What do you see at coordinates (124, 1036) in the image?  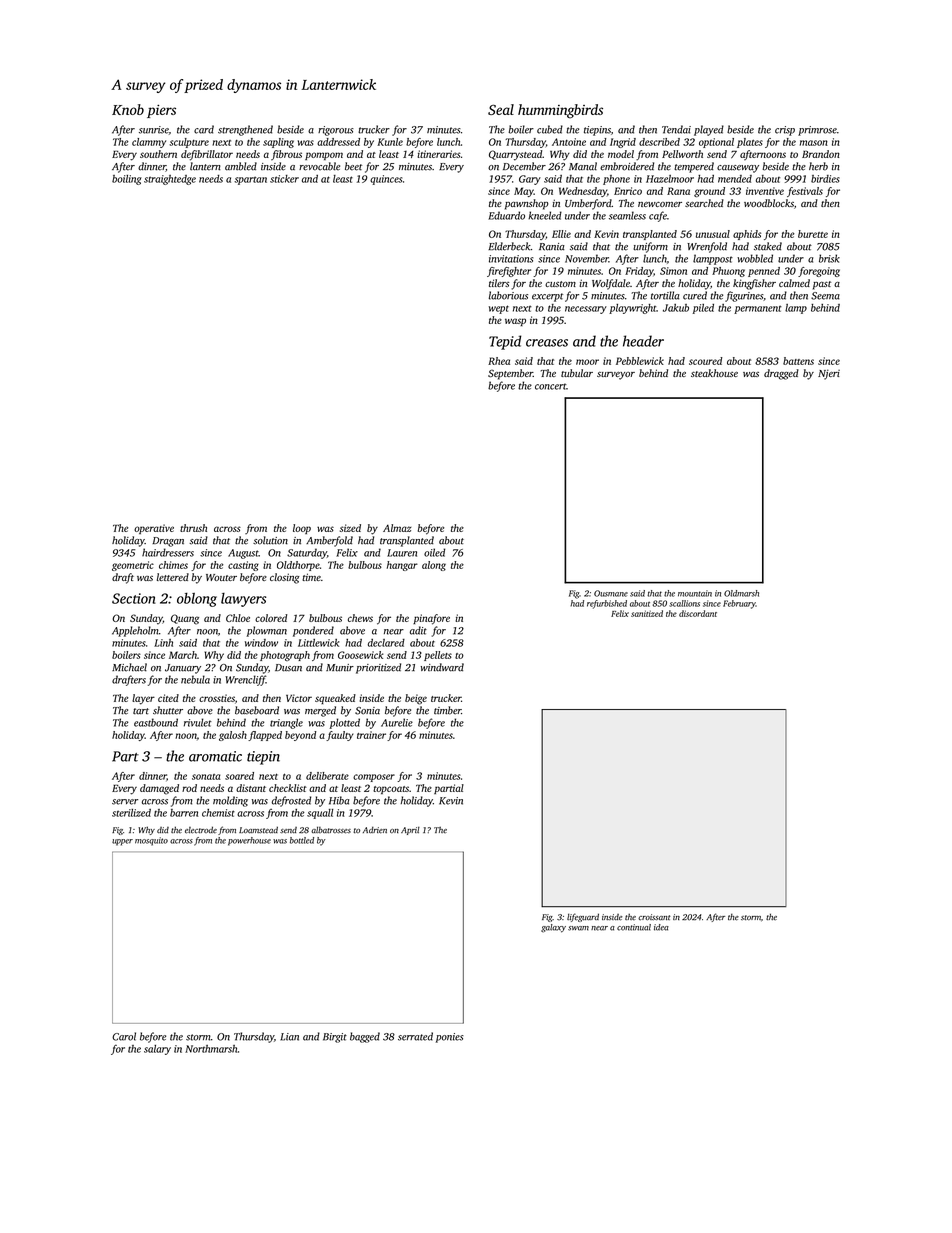 I see `Carol` at bounding box center [124, 1036].
